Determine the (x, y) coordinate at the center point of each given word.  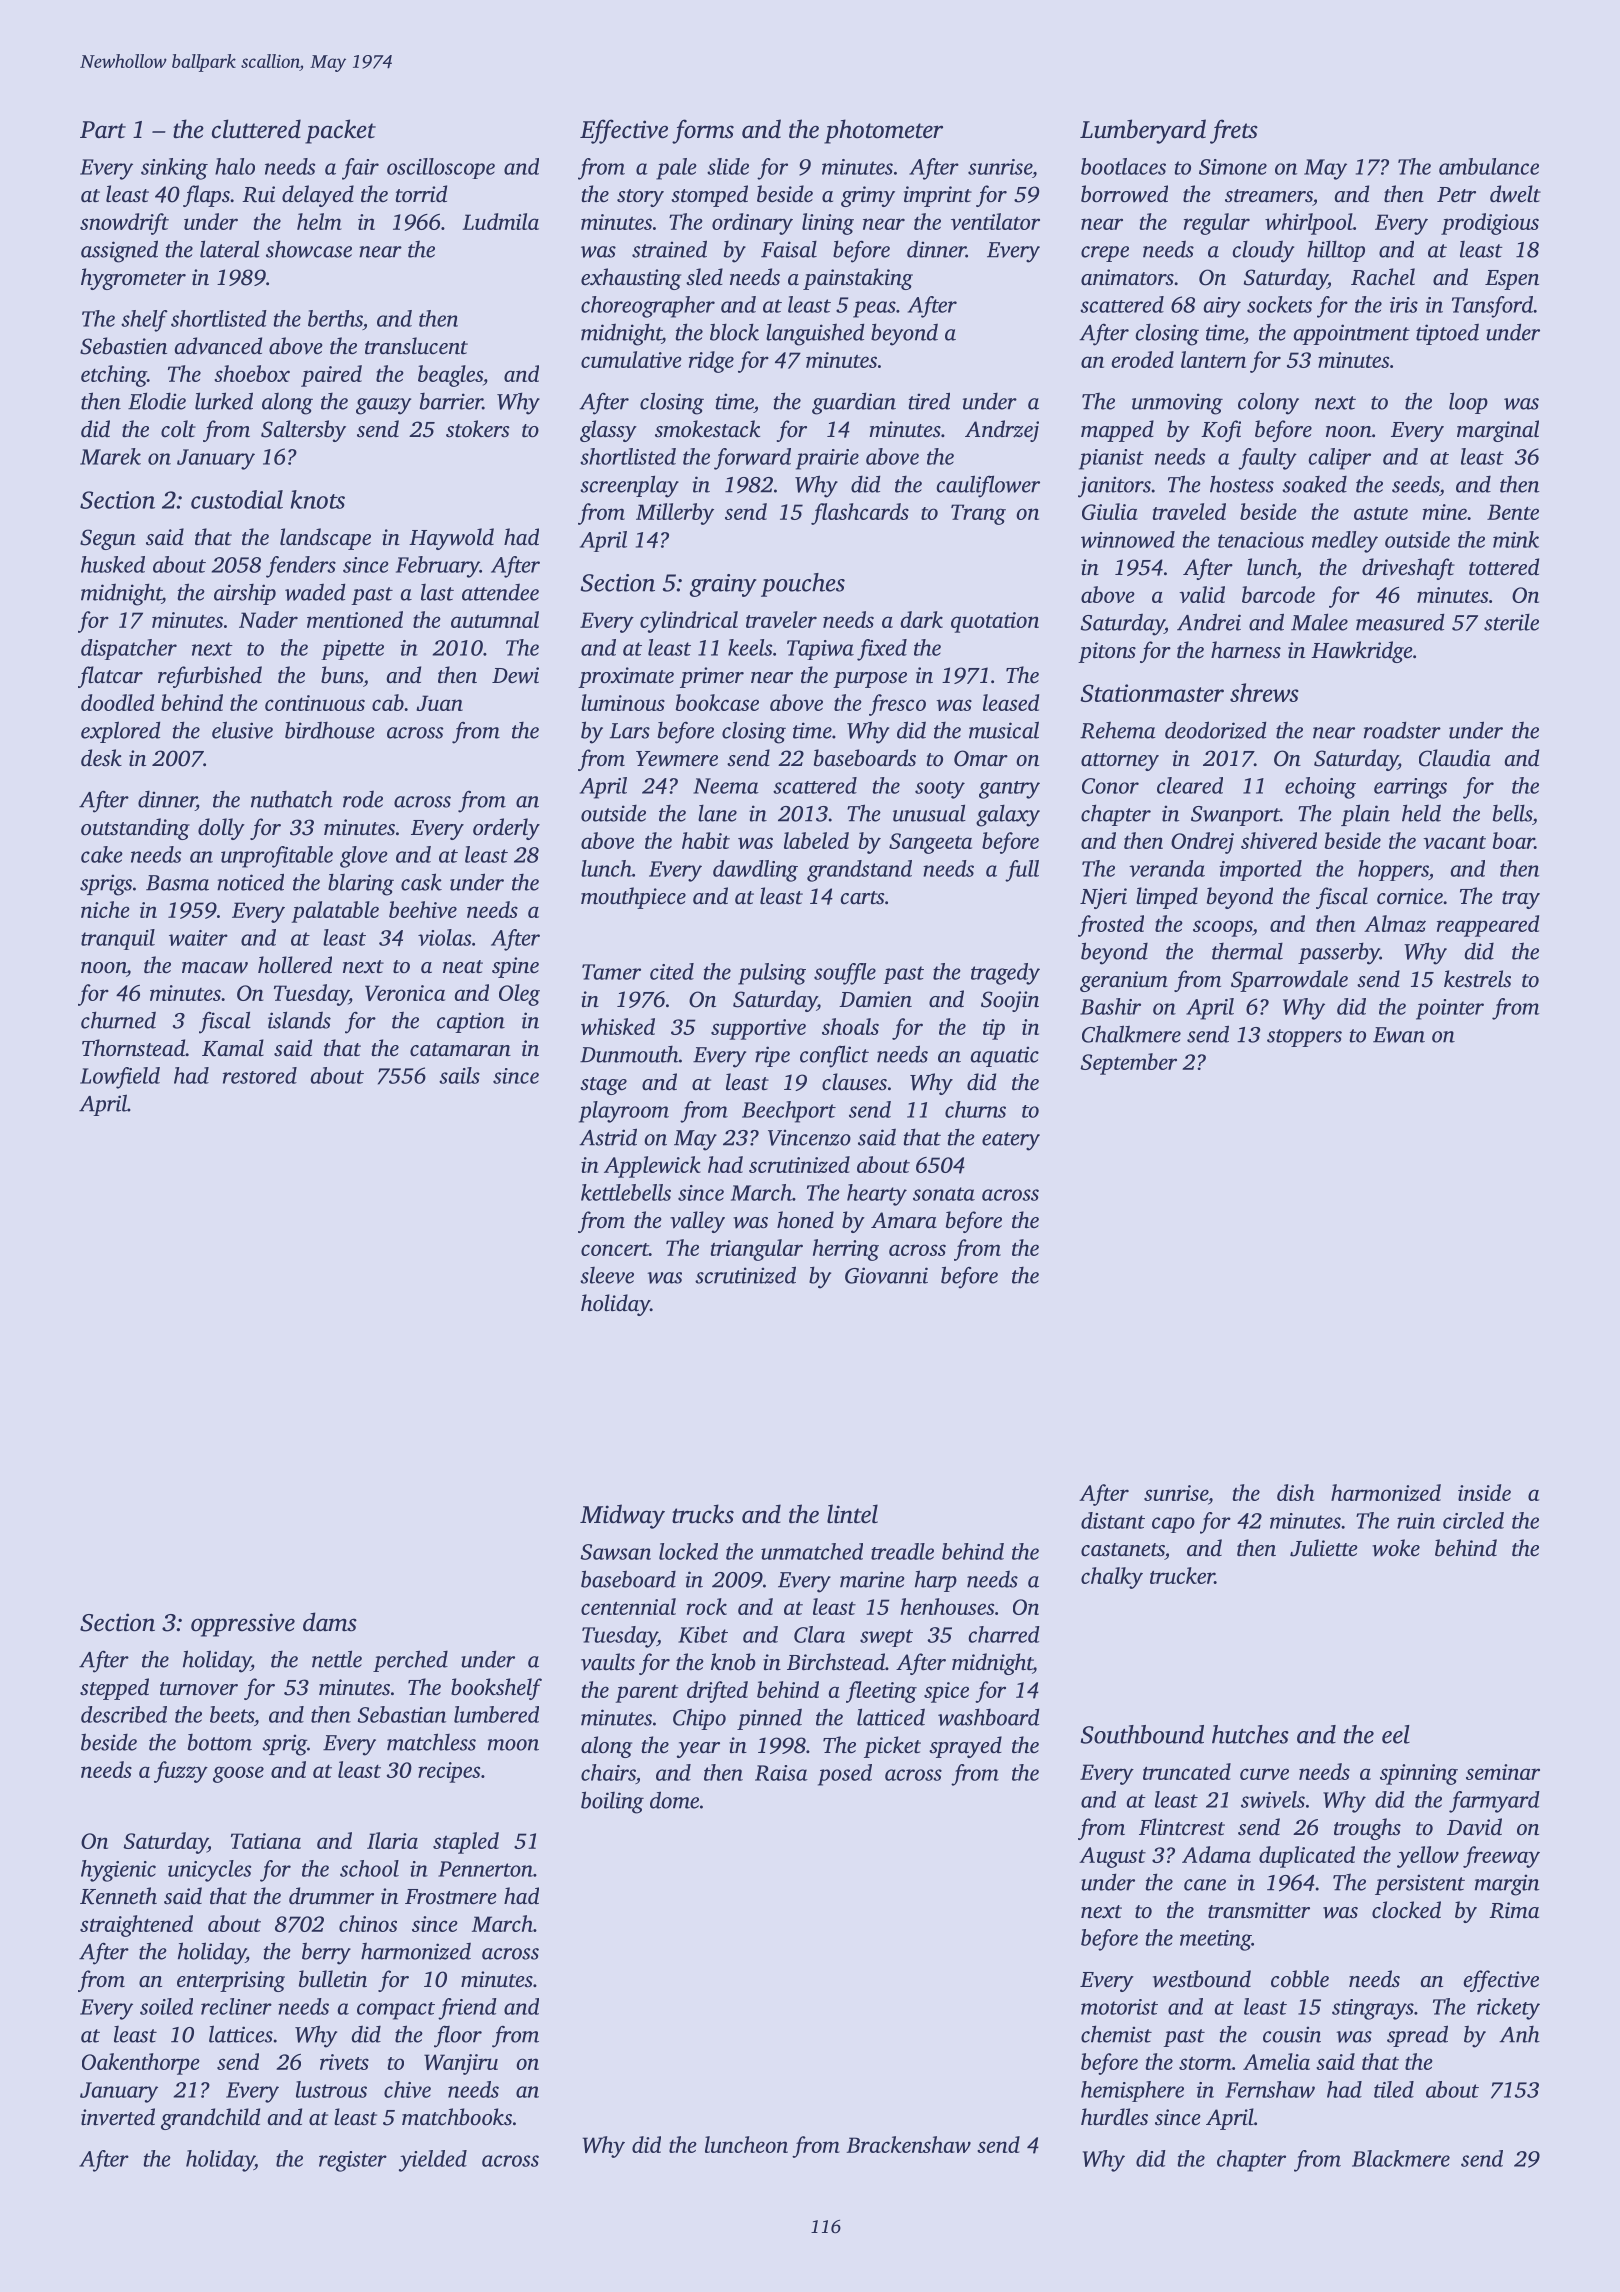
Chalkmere (1131, 1034)
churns (975, 1109)
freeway (1501, 1857)
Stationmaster (1152, 693)
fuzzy (181, 1772)
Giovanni (886, 1275)
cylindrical (689, 622)
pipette (352, 650)
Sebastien (123, 346)
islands (299, 1020)
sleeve (607, 1275)
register (353, 2161)
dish (1295, 1492)
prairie (827, 459)
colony (1268, 403)
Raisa (781, 1773)
